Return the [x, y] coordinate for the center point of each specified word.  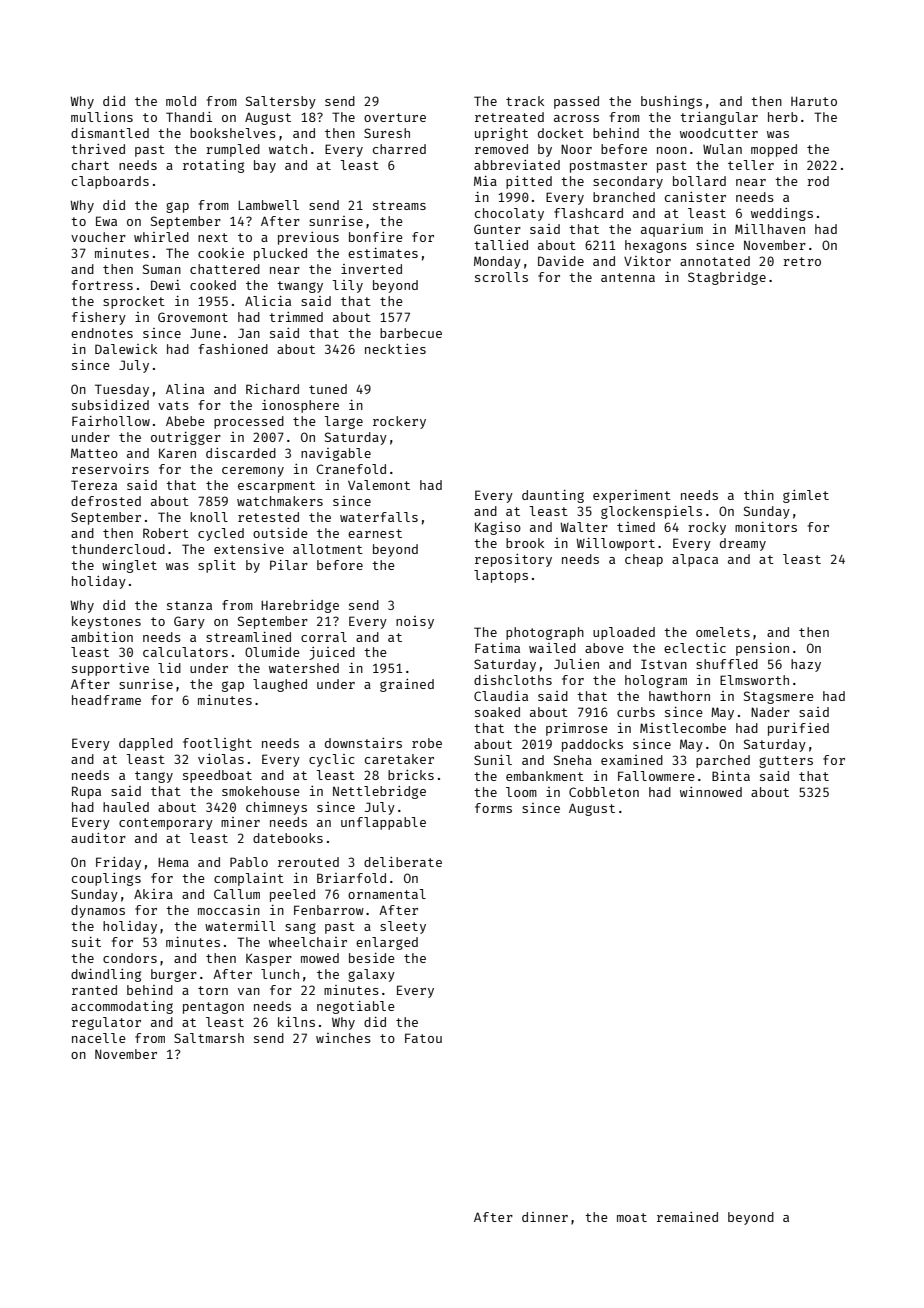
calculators [185, 652]
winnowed [711, 792]
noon [672, 150]
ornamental [387, 894]
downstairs [363, 743]
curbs [636, 712]
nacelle [99, 1038]
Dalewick [126, 349]
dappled [146, 744]
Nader [770, 712]
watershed [304, 668]
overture [395, 117]
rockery [399, 422]
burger [174, 975]
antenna [628, 277]
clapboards [110, 182]
